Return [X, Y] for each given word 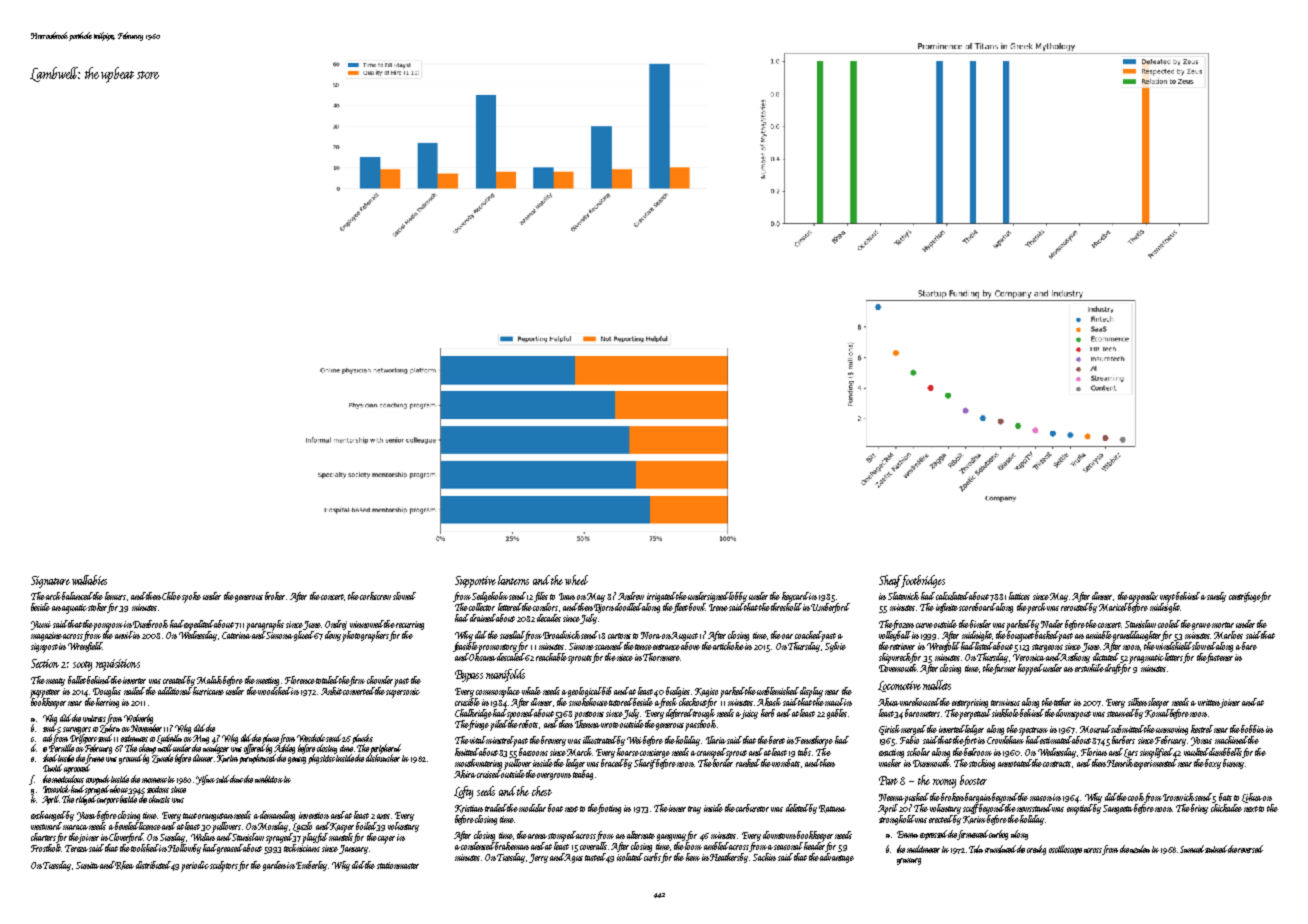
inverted [952, 729]
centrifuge [1244, 597]
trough [704, 714]
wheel [576, 580]
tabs [804, 752]
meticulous [68, 779]
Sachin [764, 857]
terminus [1005, 702]
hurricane [208, 691]
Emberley [311, 866]
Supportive [475, 582]
